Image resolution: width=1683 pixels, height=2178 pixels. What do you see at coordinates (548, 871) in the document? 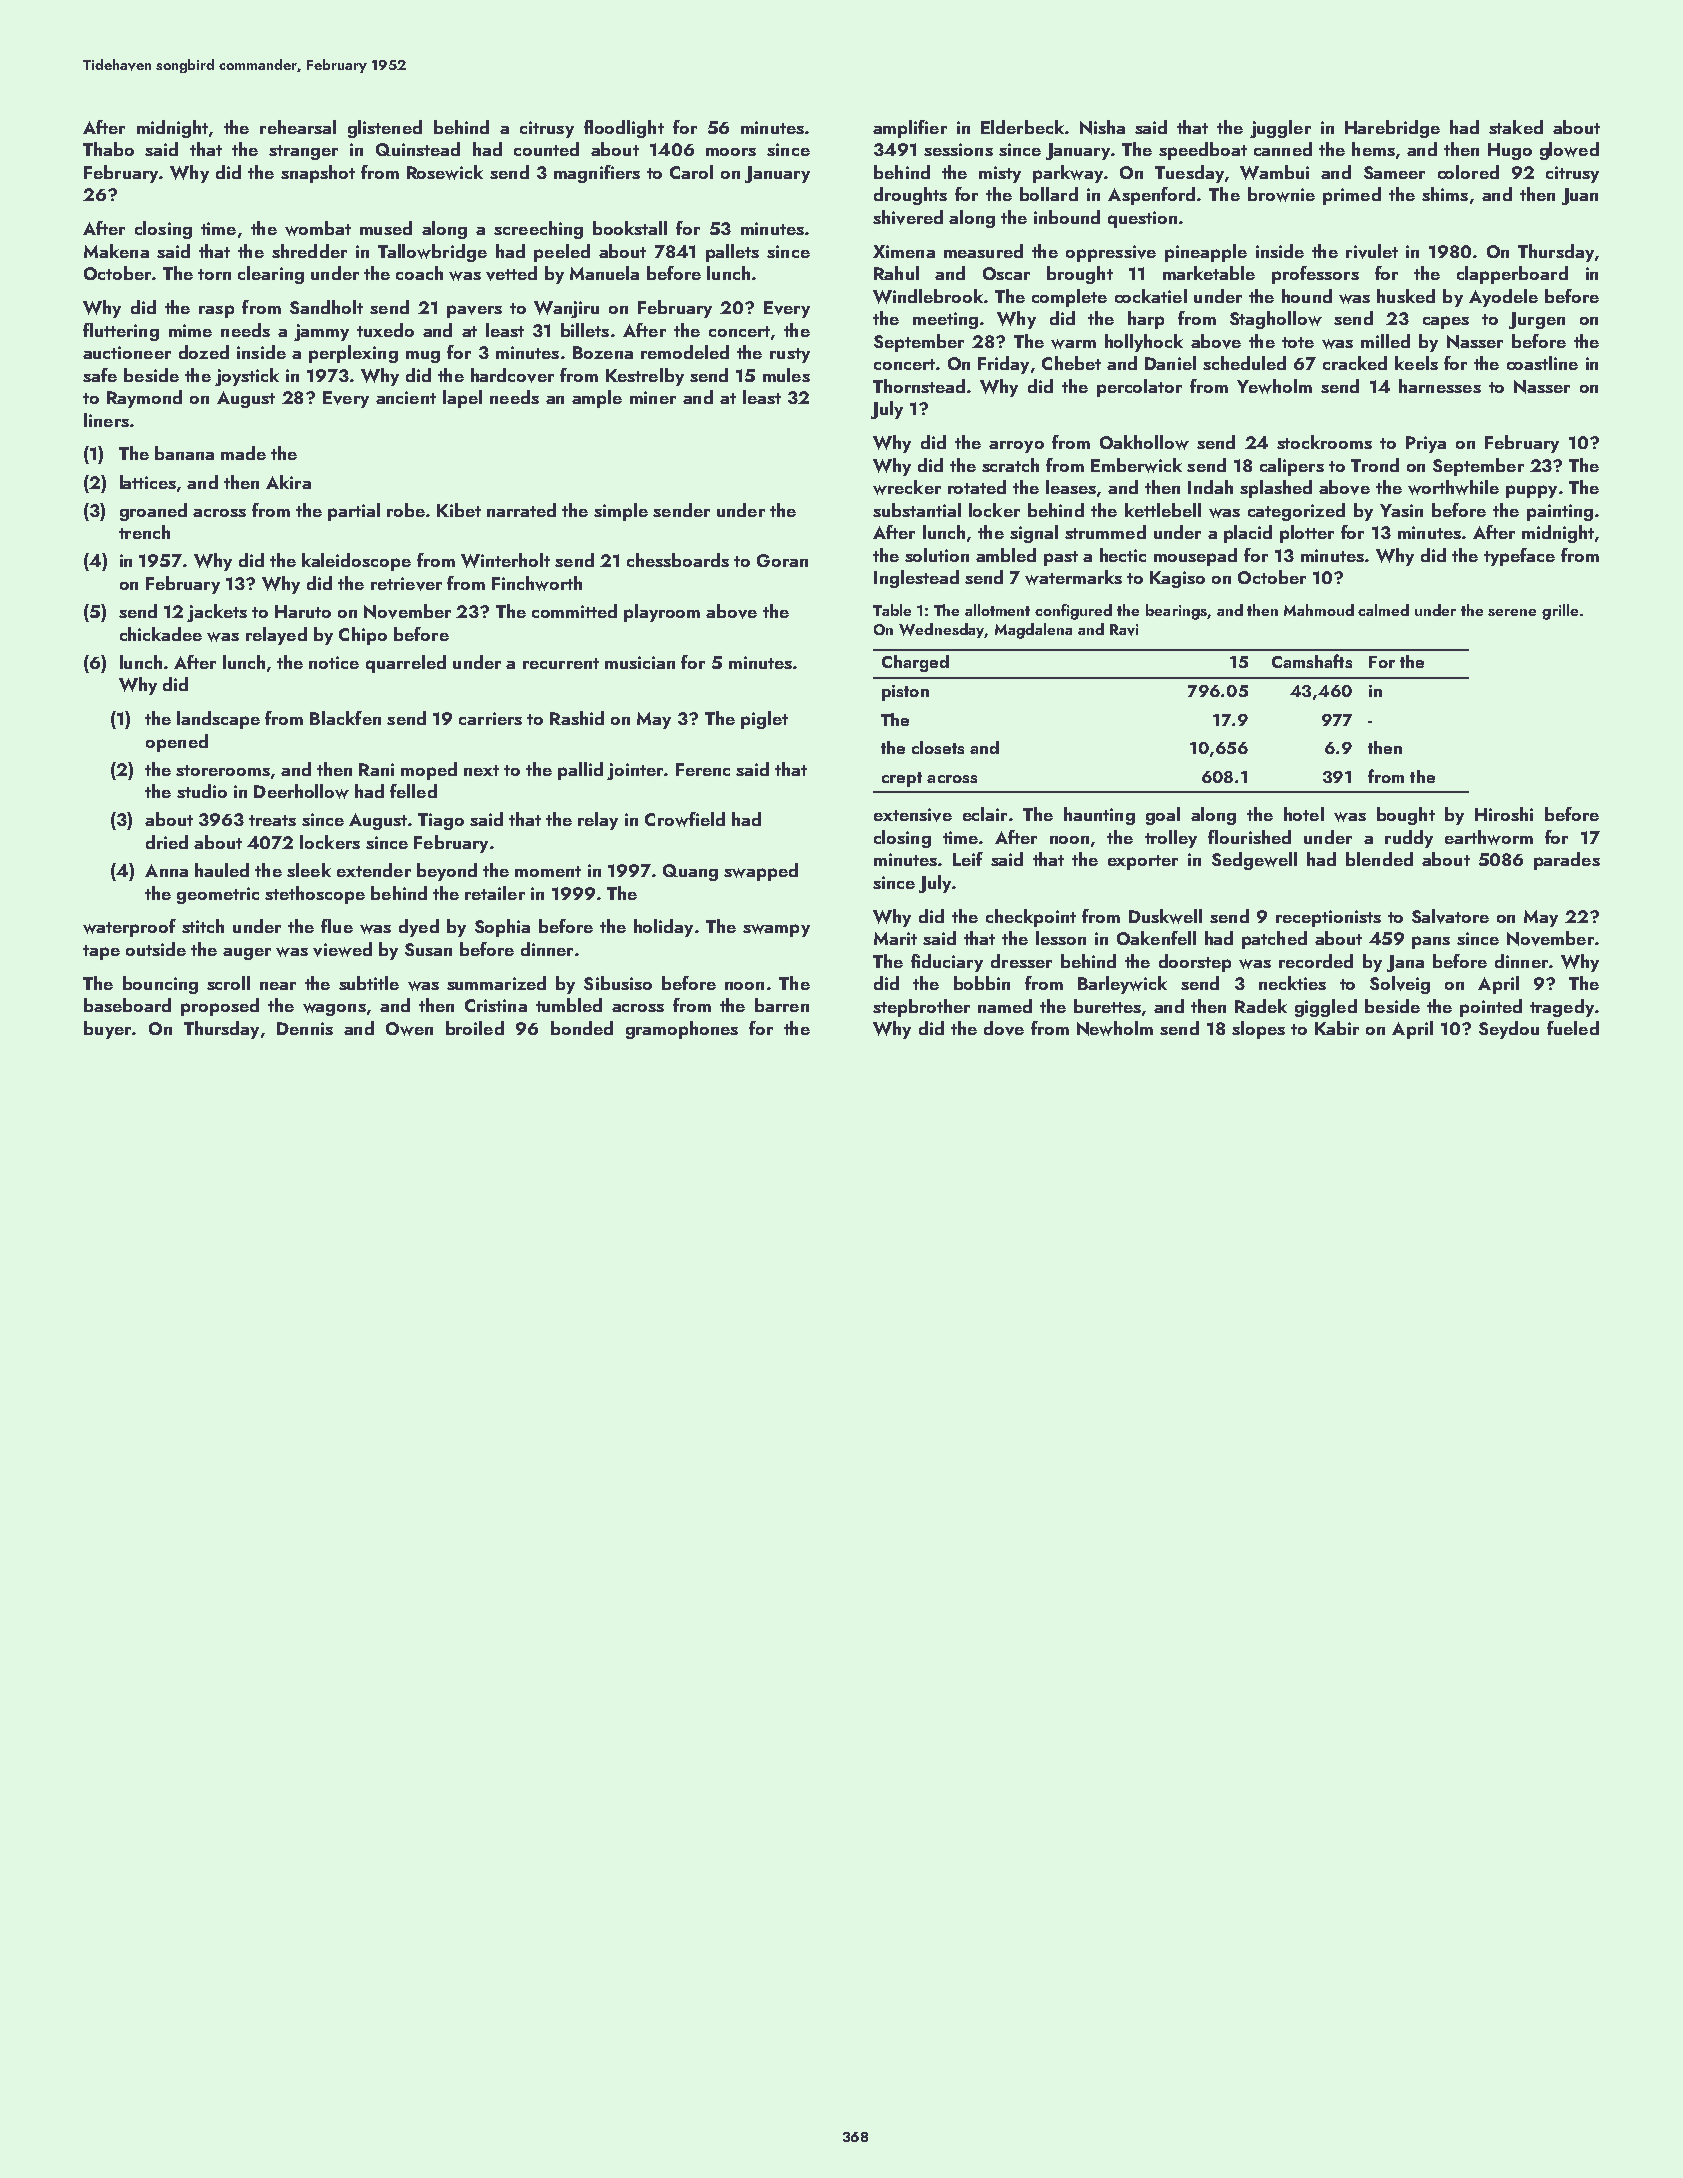
I see `moment` at bounding box center [548, 871].
